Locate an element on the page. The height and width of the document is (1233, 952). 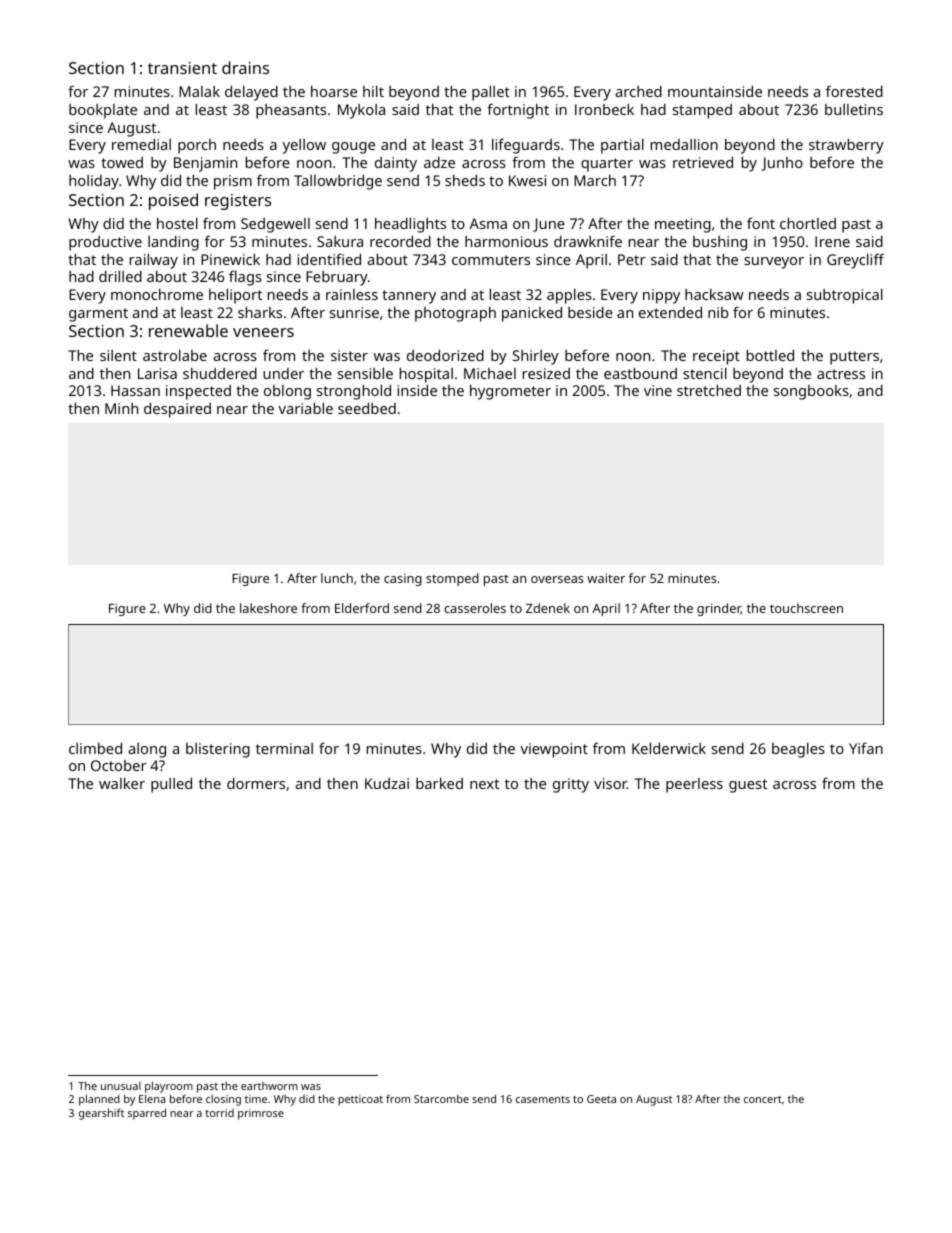
retrieved is located at coordinates (703, 162).
